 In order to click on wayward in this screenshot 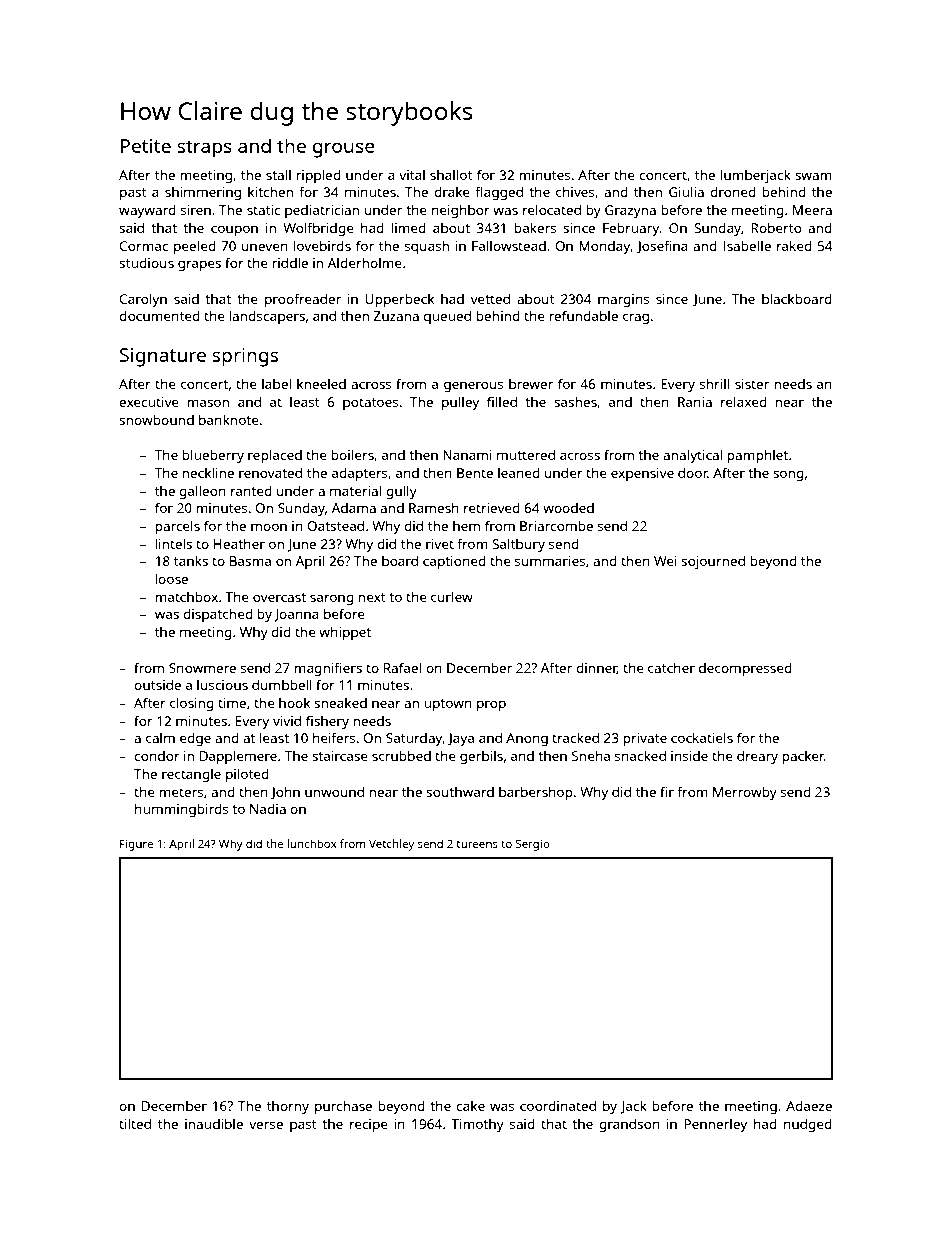, I will do `click(147, 211)`.
